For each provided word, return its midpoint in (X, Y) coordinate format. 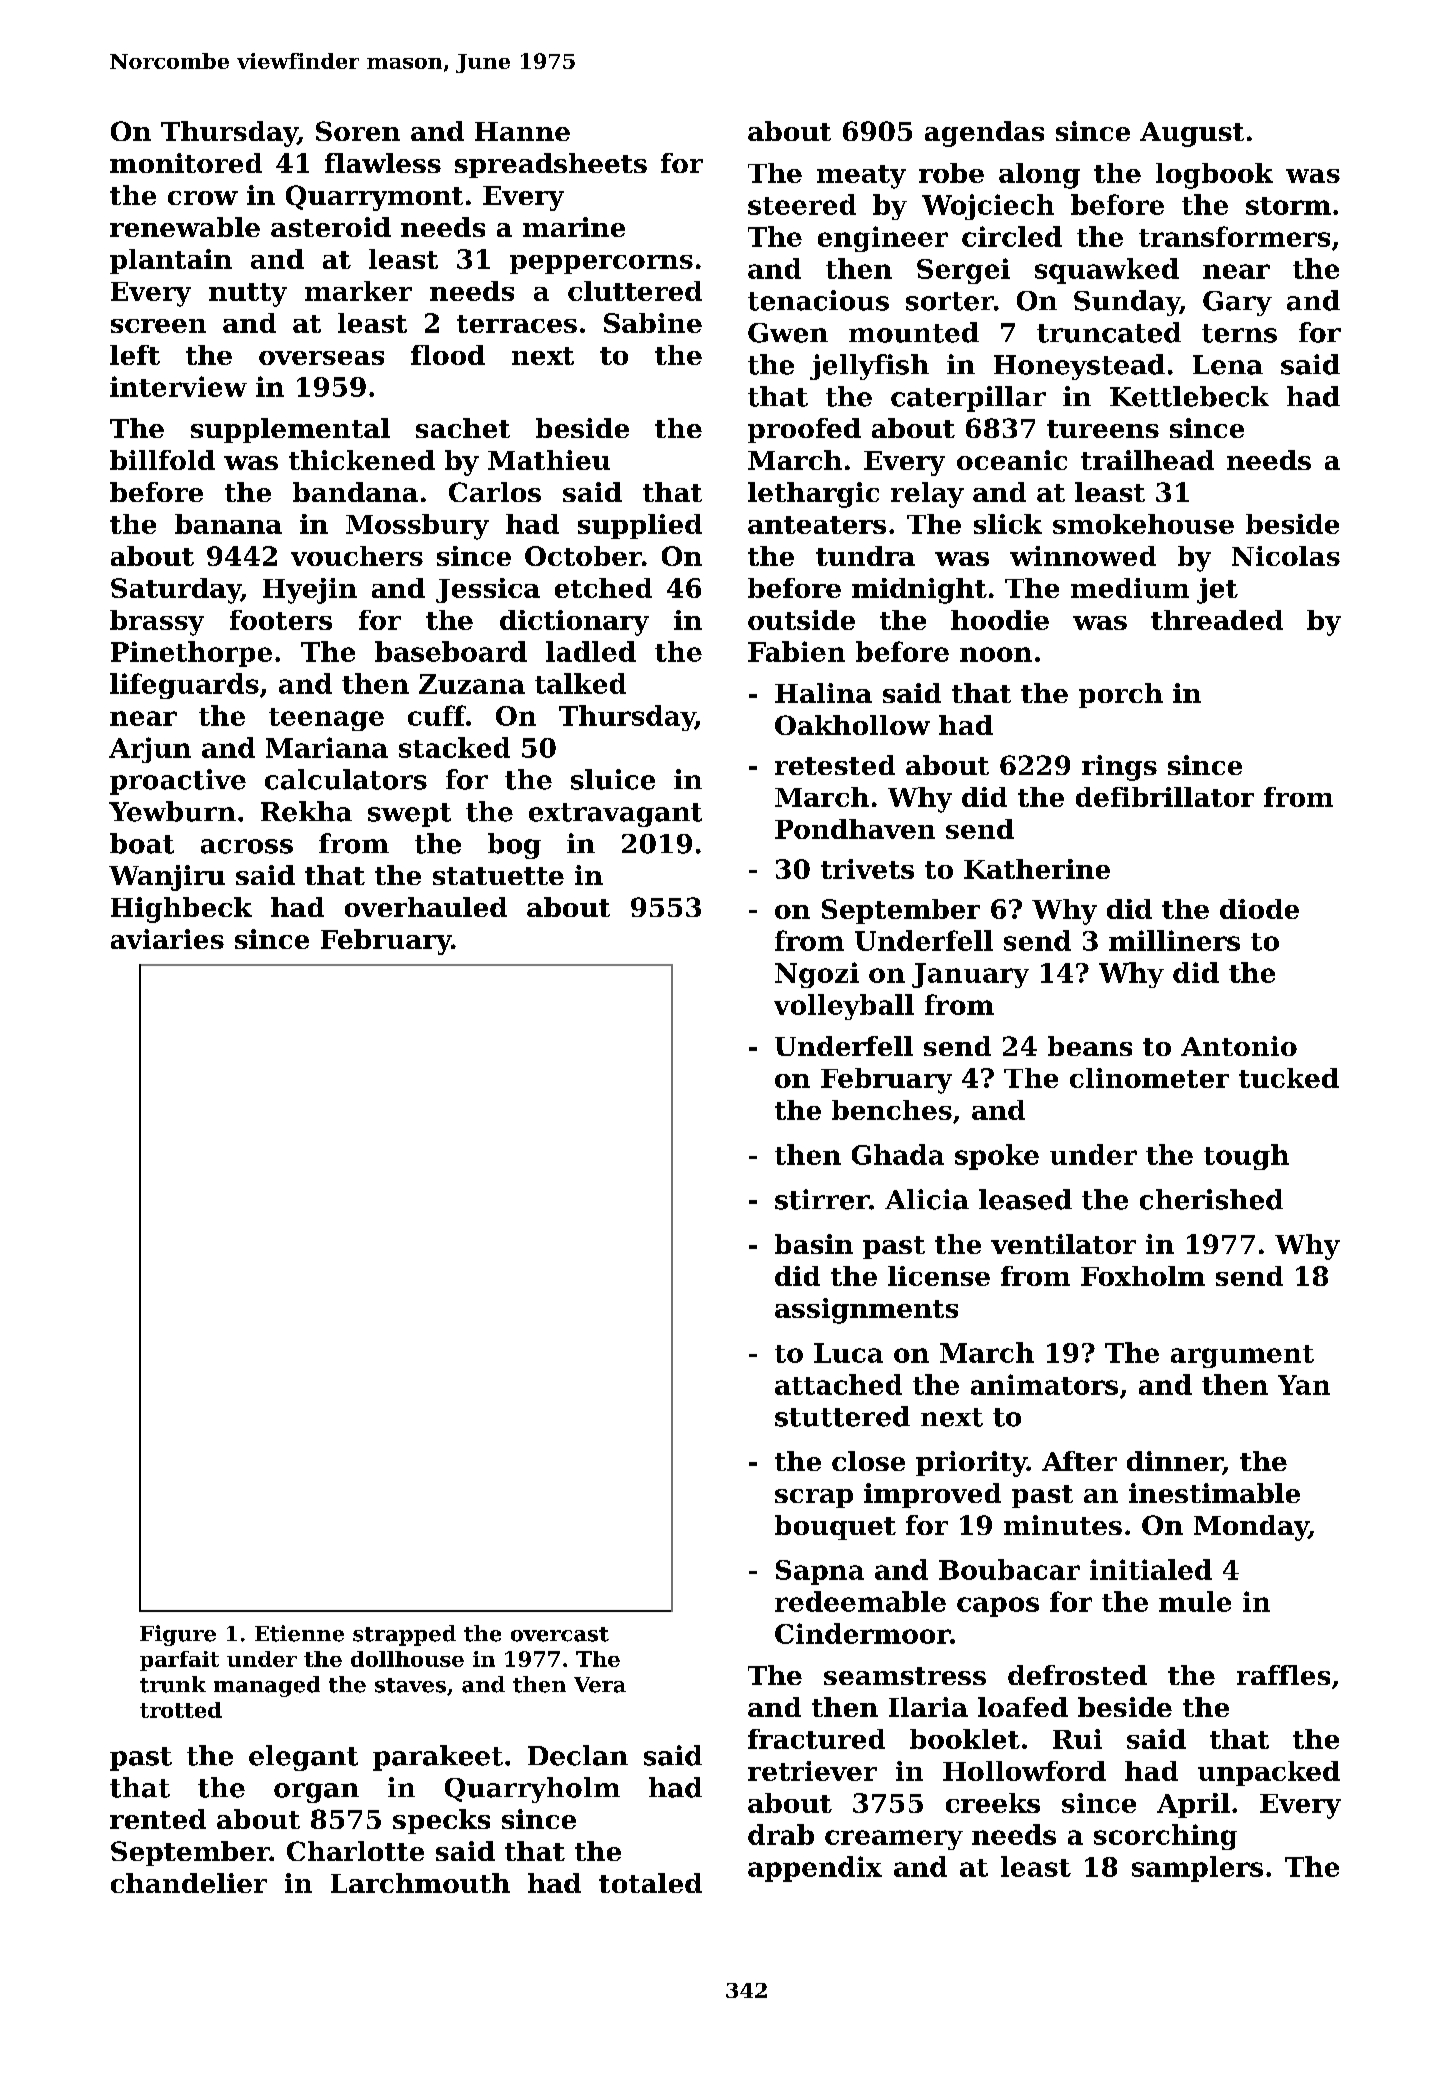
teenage (326, 719)
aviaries (167, 939)
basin (814, 1244)
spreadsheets (551, 165)
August (1192, 134)
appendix (815, 1869)
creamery (894, 1840)
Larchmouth (420, 1883)
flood (448, 355)
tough (1246, 1157)
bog (514, 846)
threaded (1217, 620)
